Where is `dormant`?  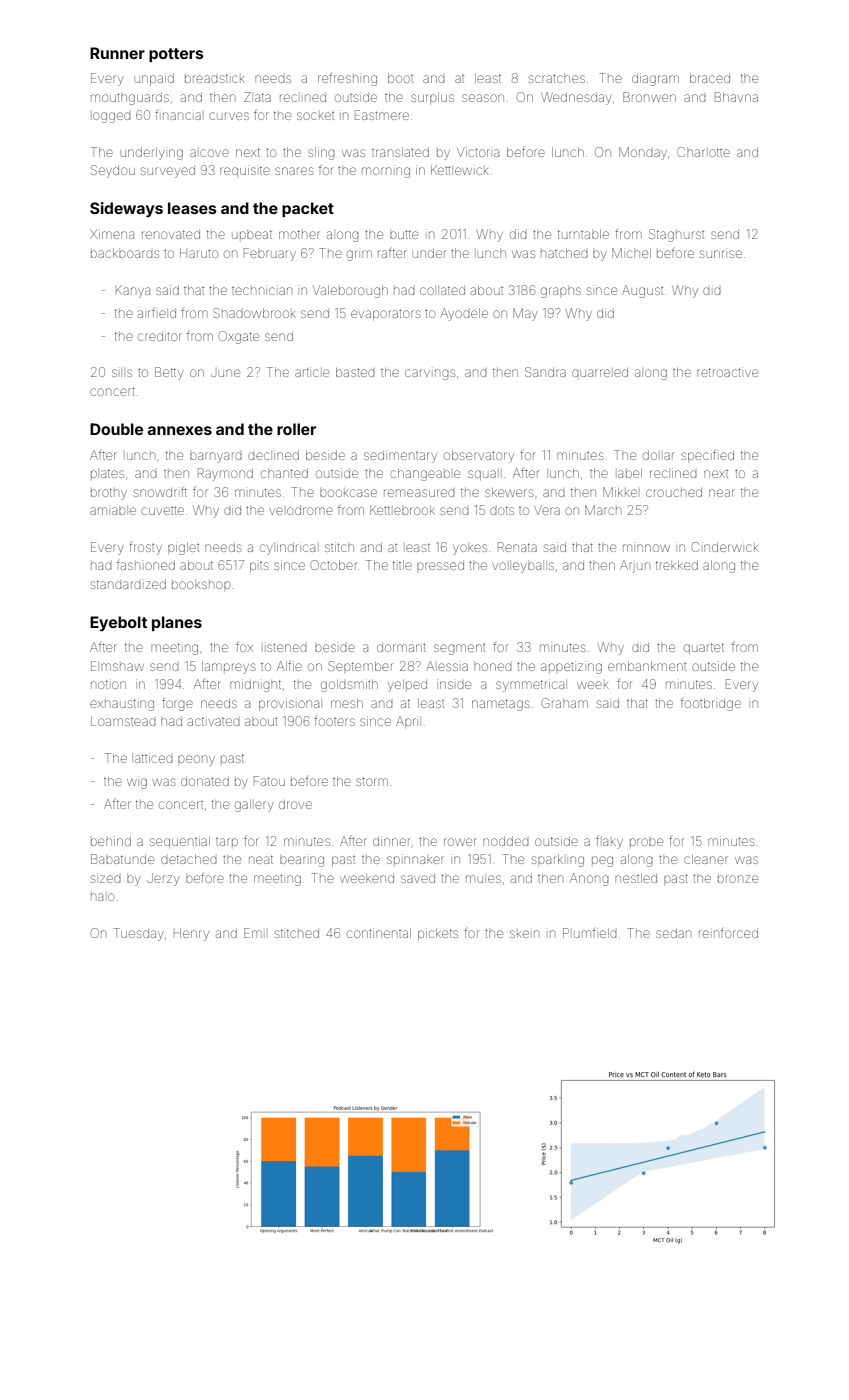 dormant is located at coordinates (401, 647).
